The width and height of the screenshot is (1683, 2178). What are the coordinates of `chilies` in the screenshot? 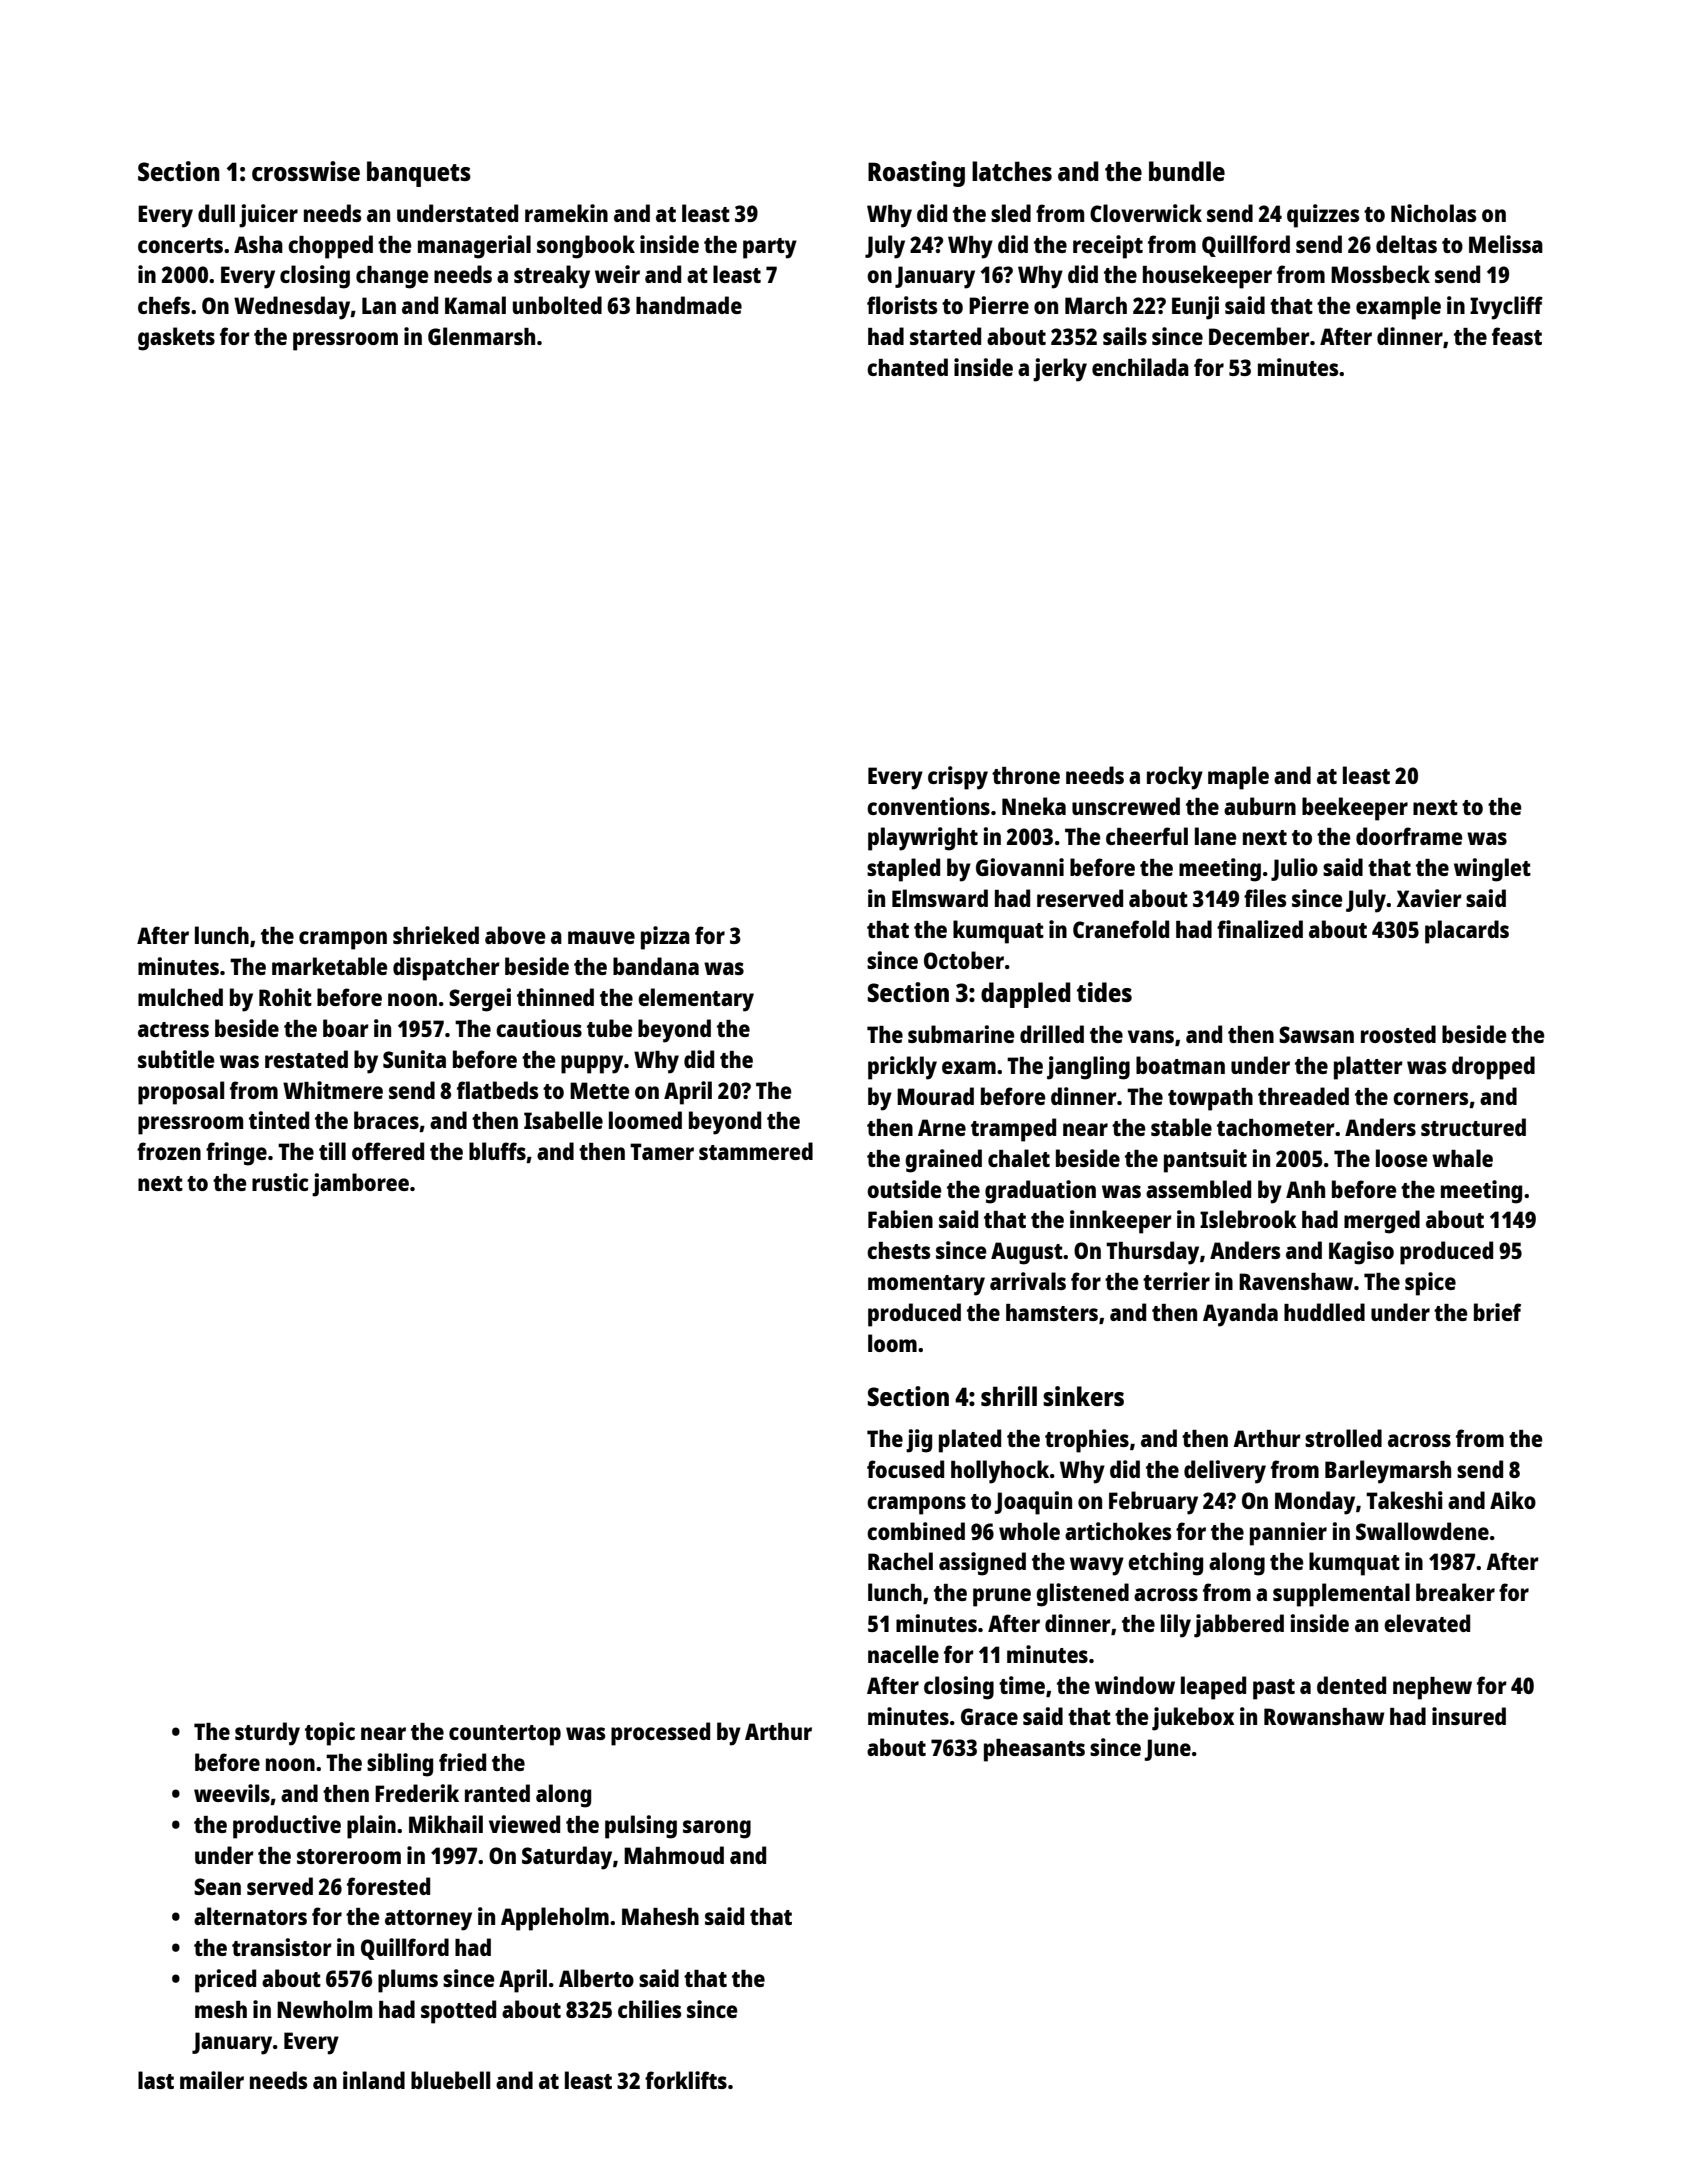 It's located at (649, 2009).
